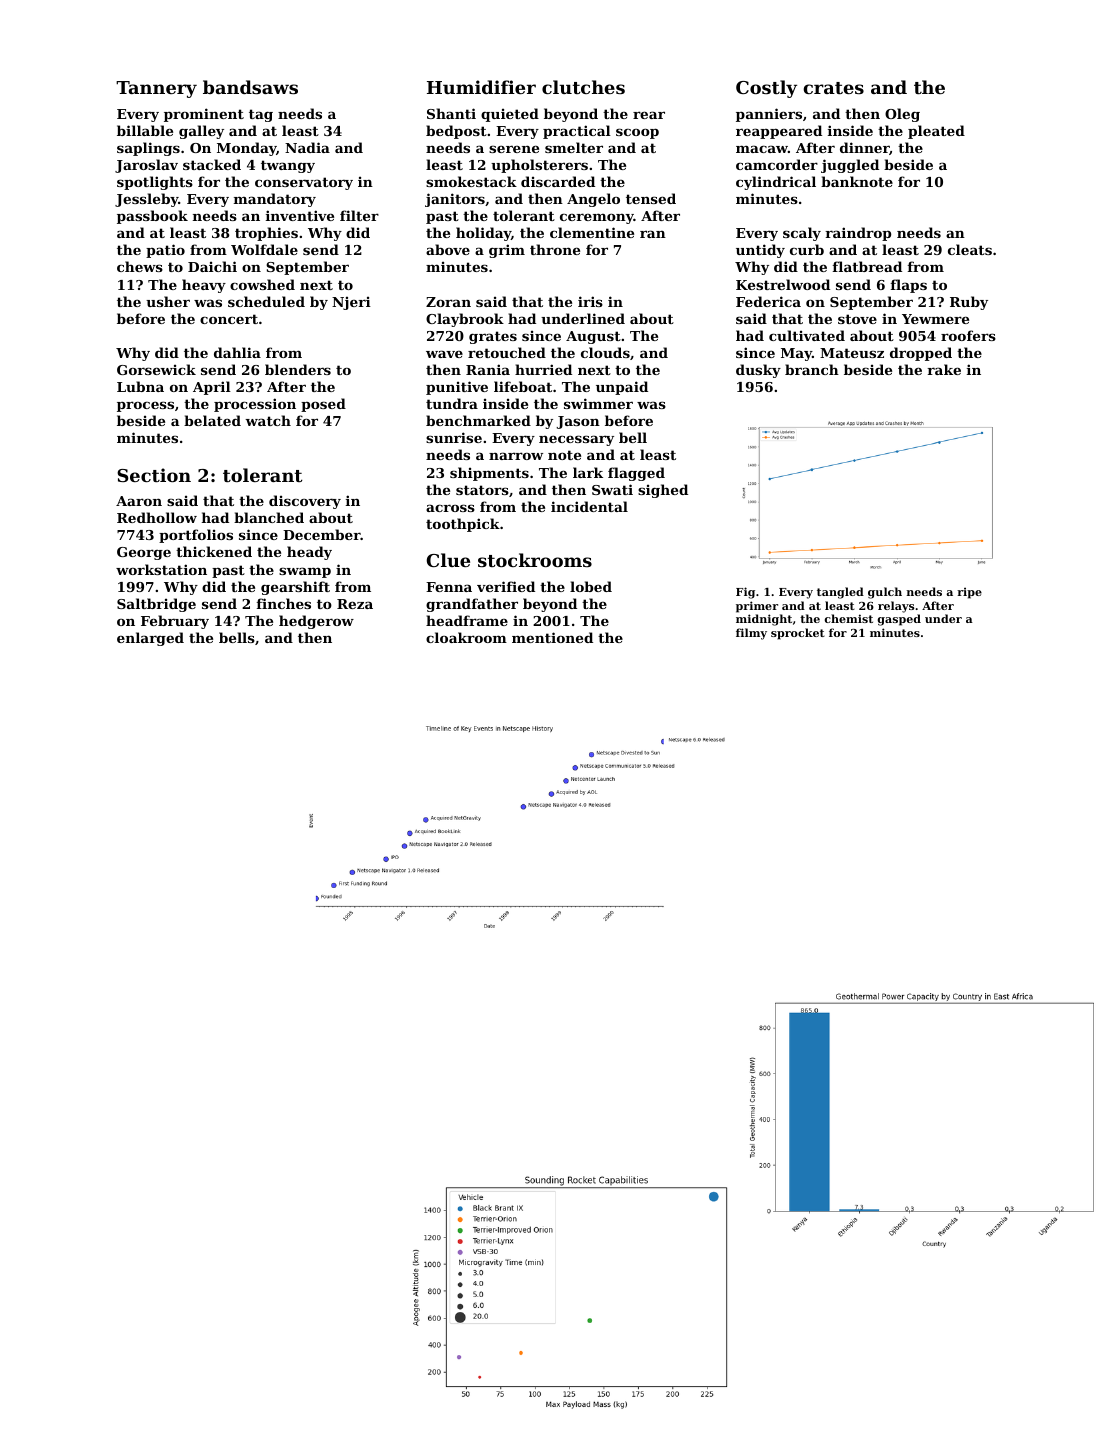 This page has height=1444, width=1116. I want to click on lifeboat, so click(523, 386).
